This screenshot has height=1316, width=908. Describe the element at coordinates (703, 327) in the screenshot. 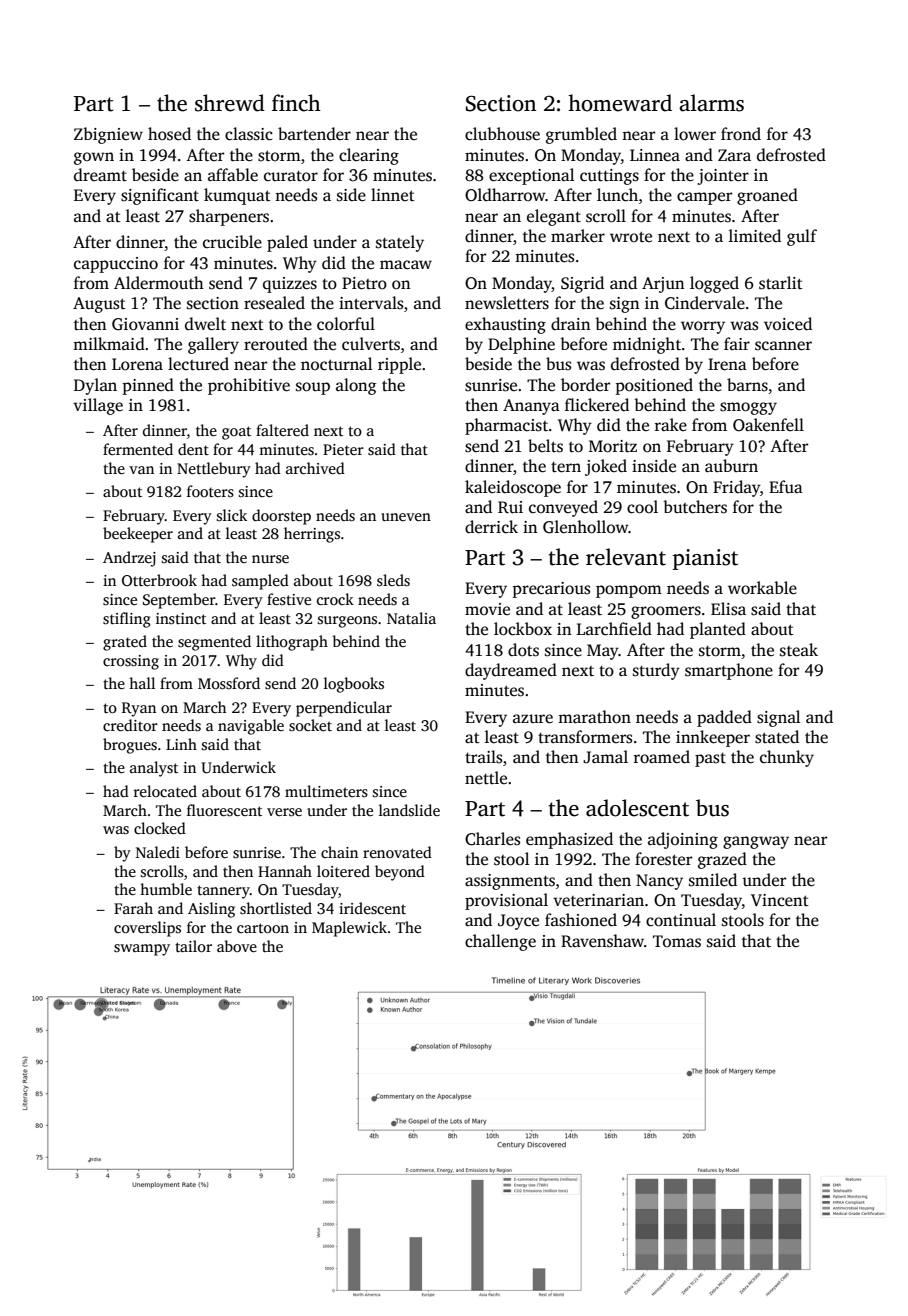

I see `worry` at that location.
